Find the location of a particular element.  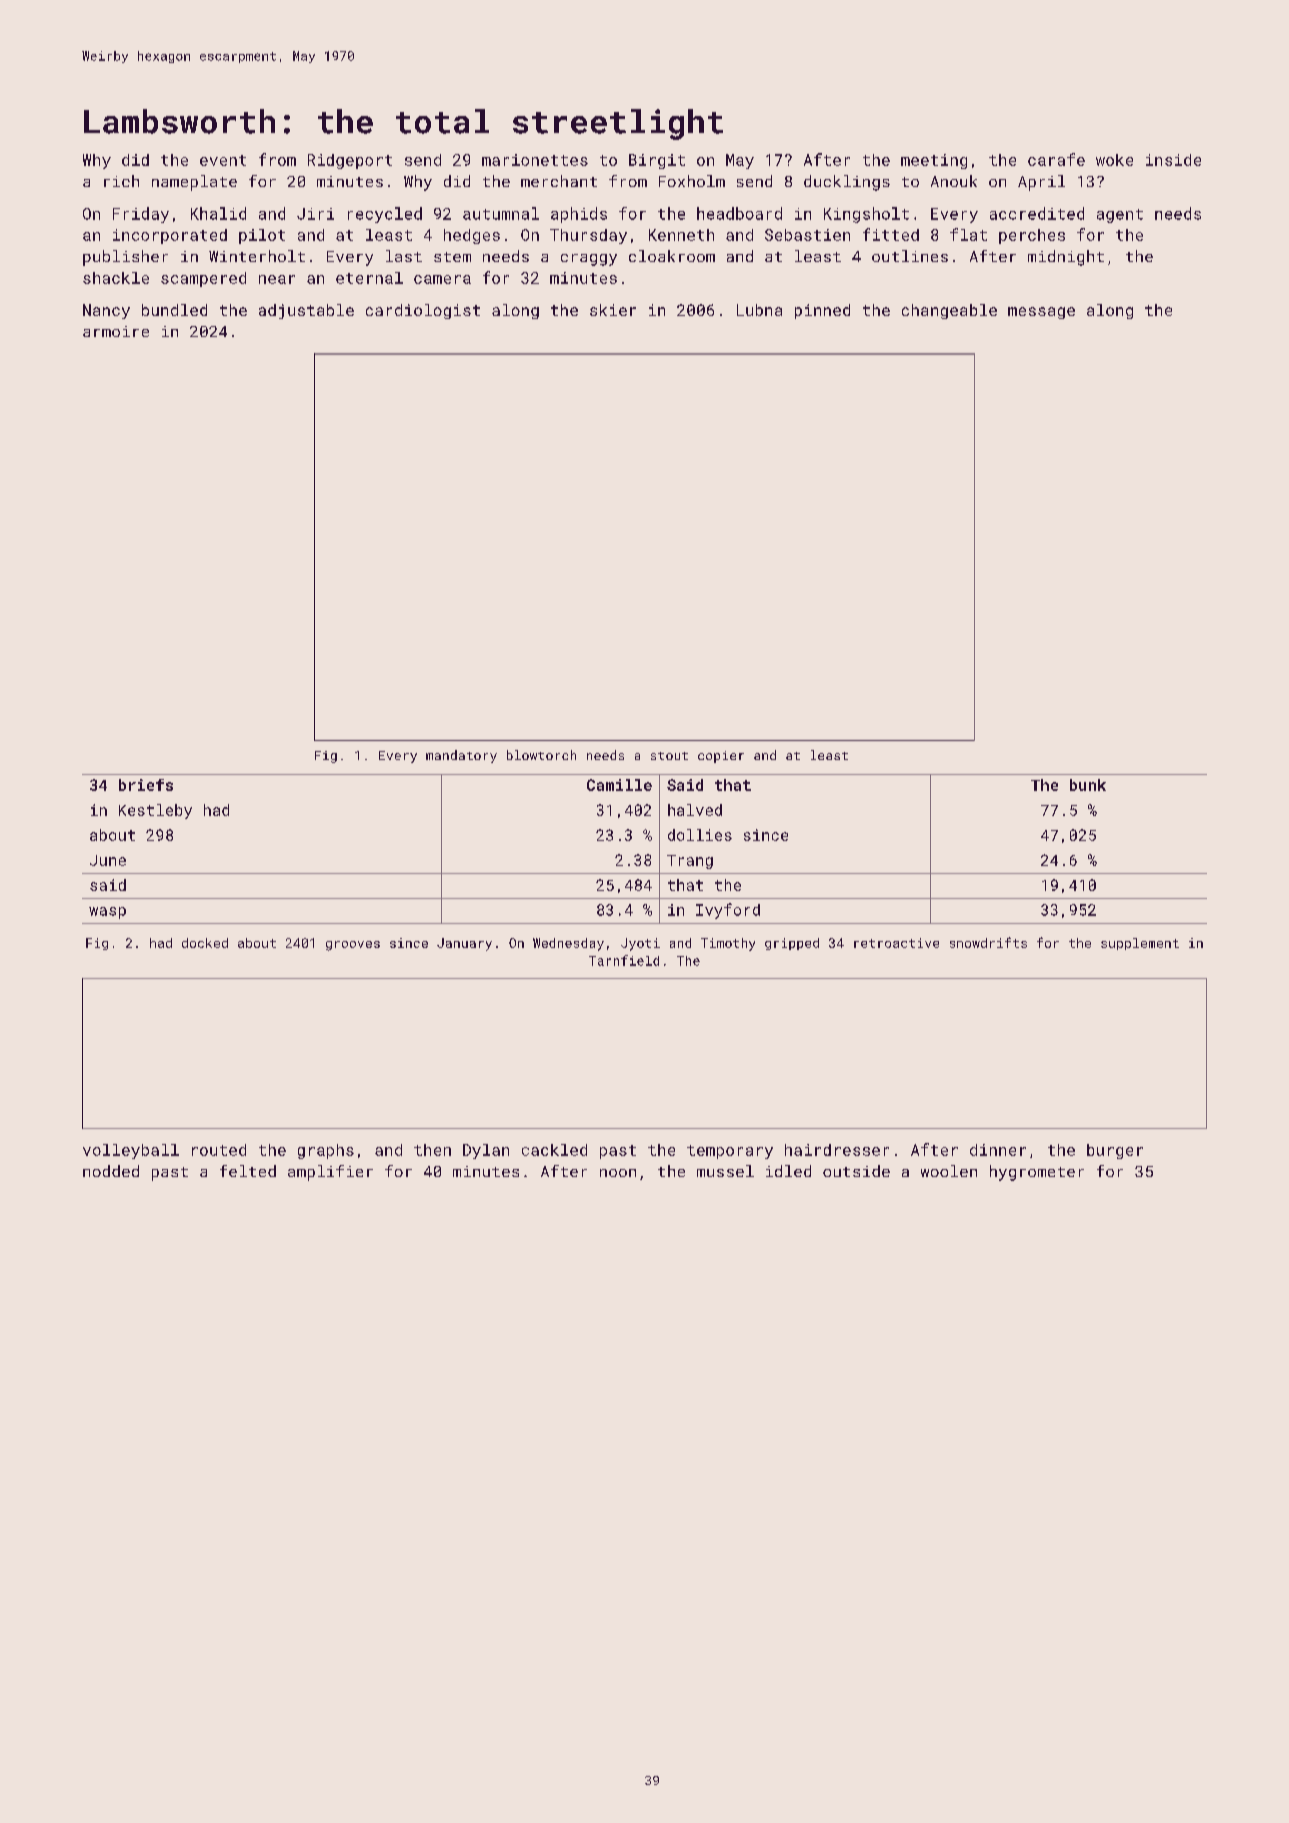

skier is located at coordinates (613, 310).
